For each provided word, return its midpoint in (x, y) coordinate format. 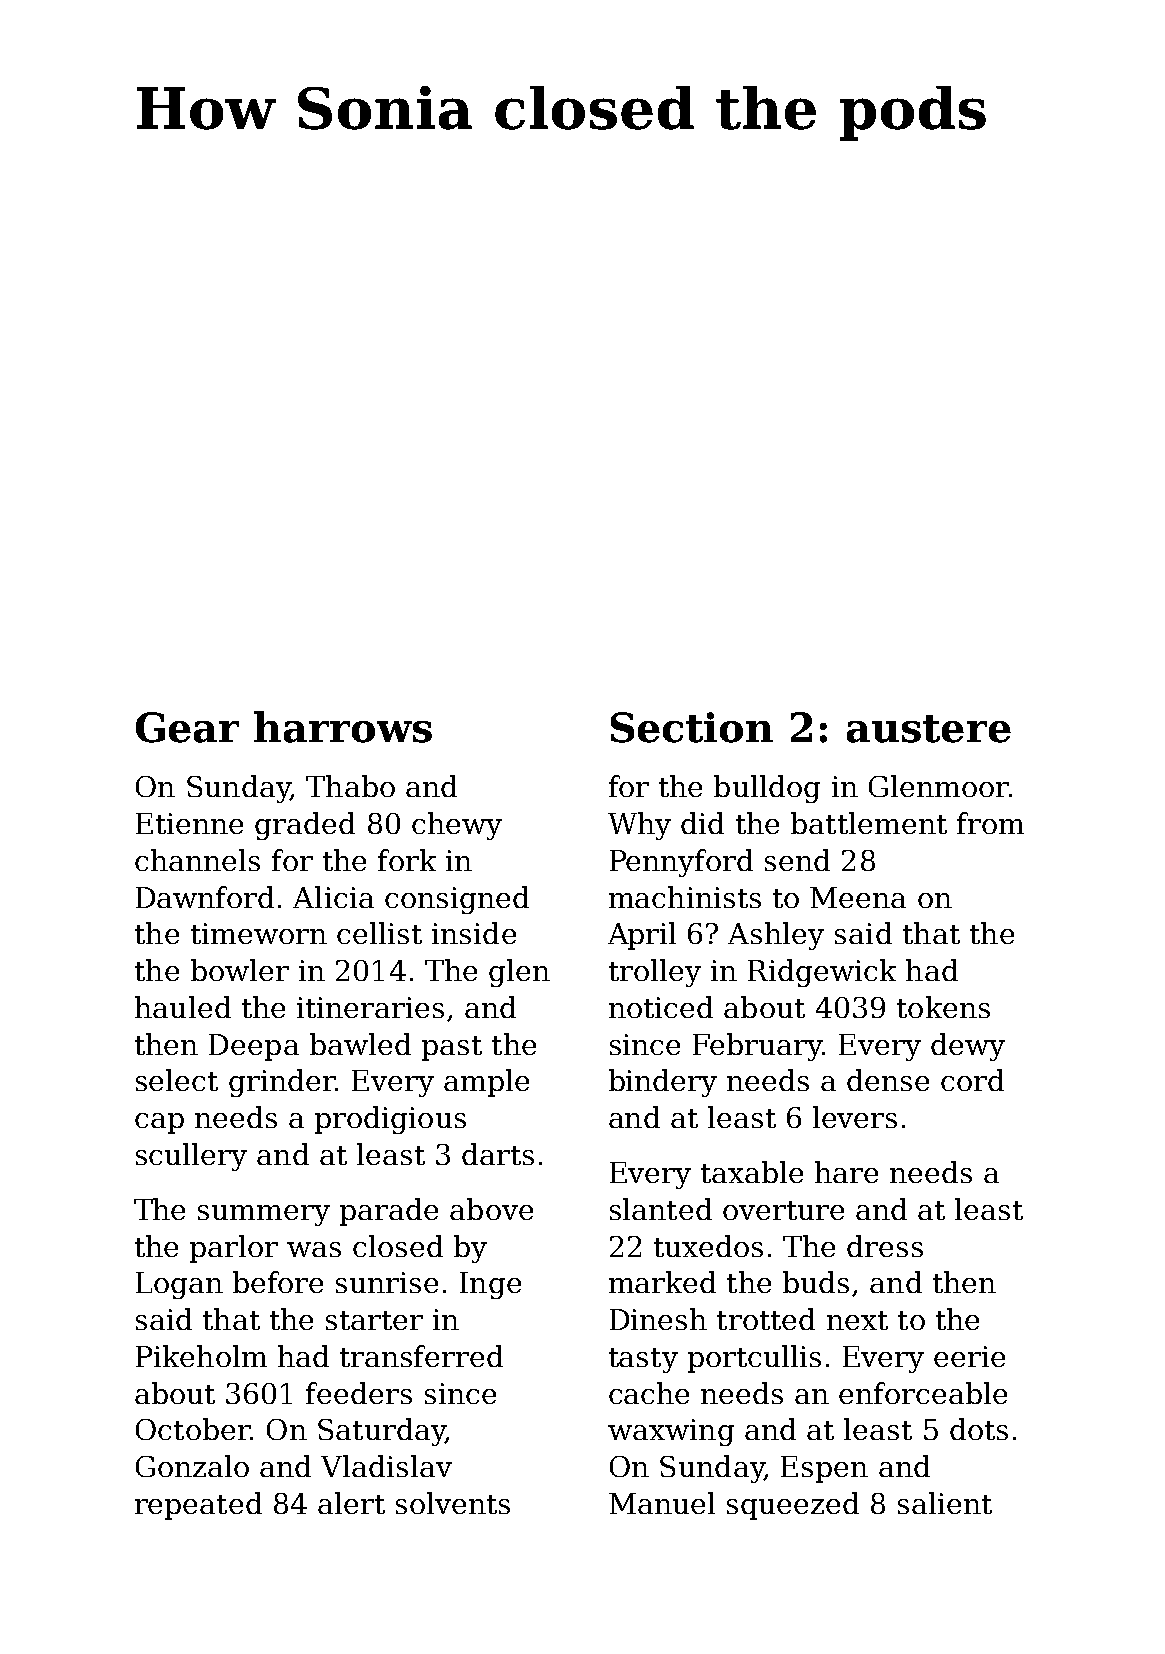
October (193, 1429)
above (491, 1209)
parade (389, 1212)
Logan (179, 1285)
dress (885, 1246)
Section (692, 727)
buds (816, 1282)
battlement (869, 823)
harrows (343, 727)
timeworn (259, 933)
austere (929, 729)
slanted (661, 1209)
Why (639, 826)
